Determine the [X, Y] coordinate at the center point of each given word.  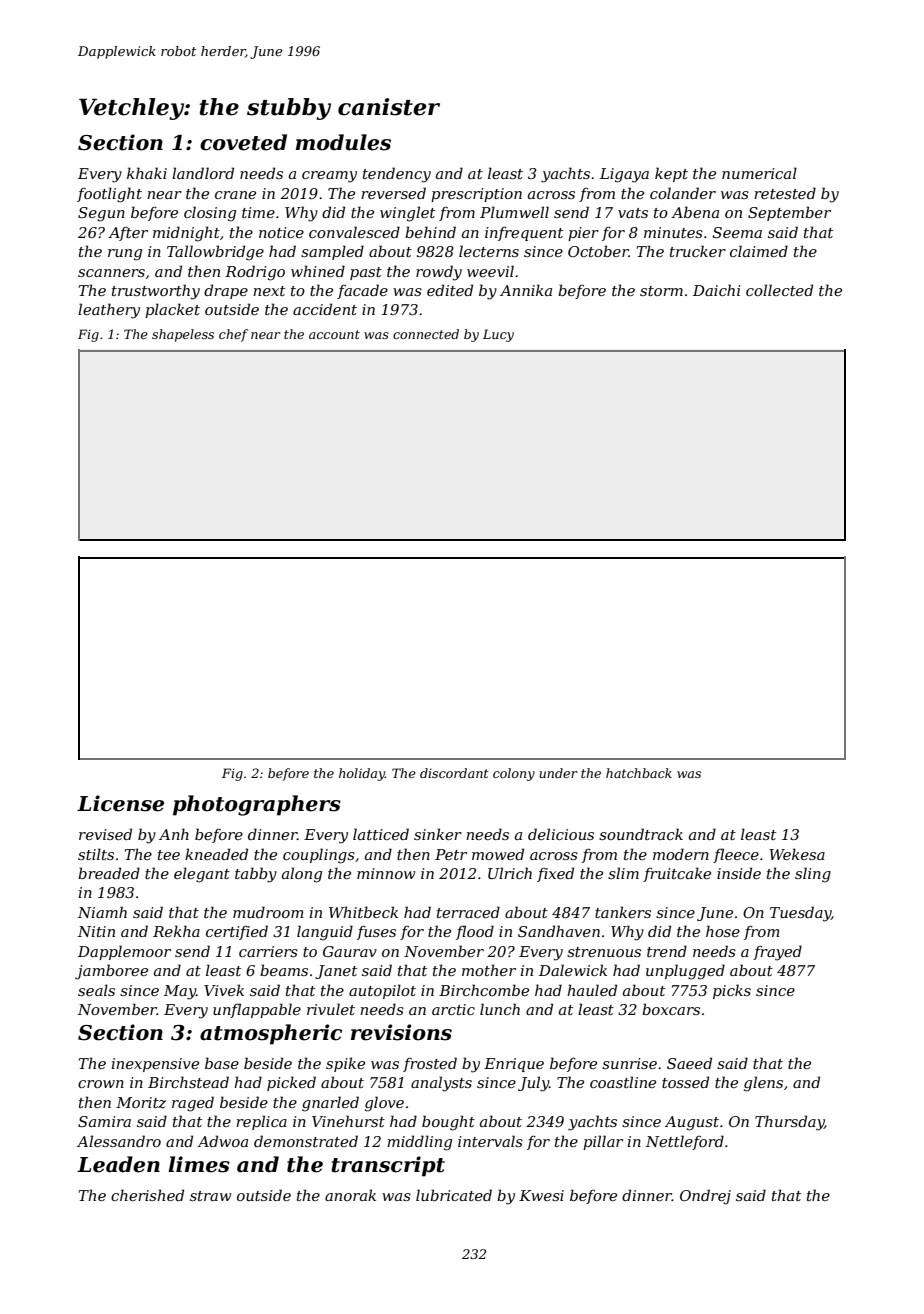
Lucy [498, 335]
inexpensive [155, 1065]
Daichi [717, 290]
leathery [109, 311]
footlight [109, 195]
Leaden [118, 1164]
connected [426, 334]
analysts [441, 1084]
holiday [362, 774]
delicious [561, 834]
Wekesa [797, 854]
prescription [476, 195]
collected [779, 290]
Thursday [789, 1123]
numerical [759, 173]
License [120, 803]
